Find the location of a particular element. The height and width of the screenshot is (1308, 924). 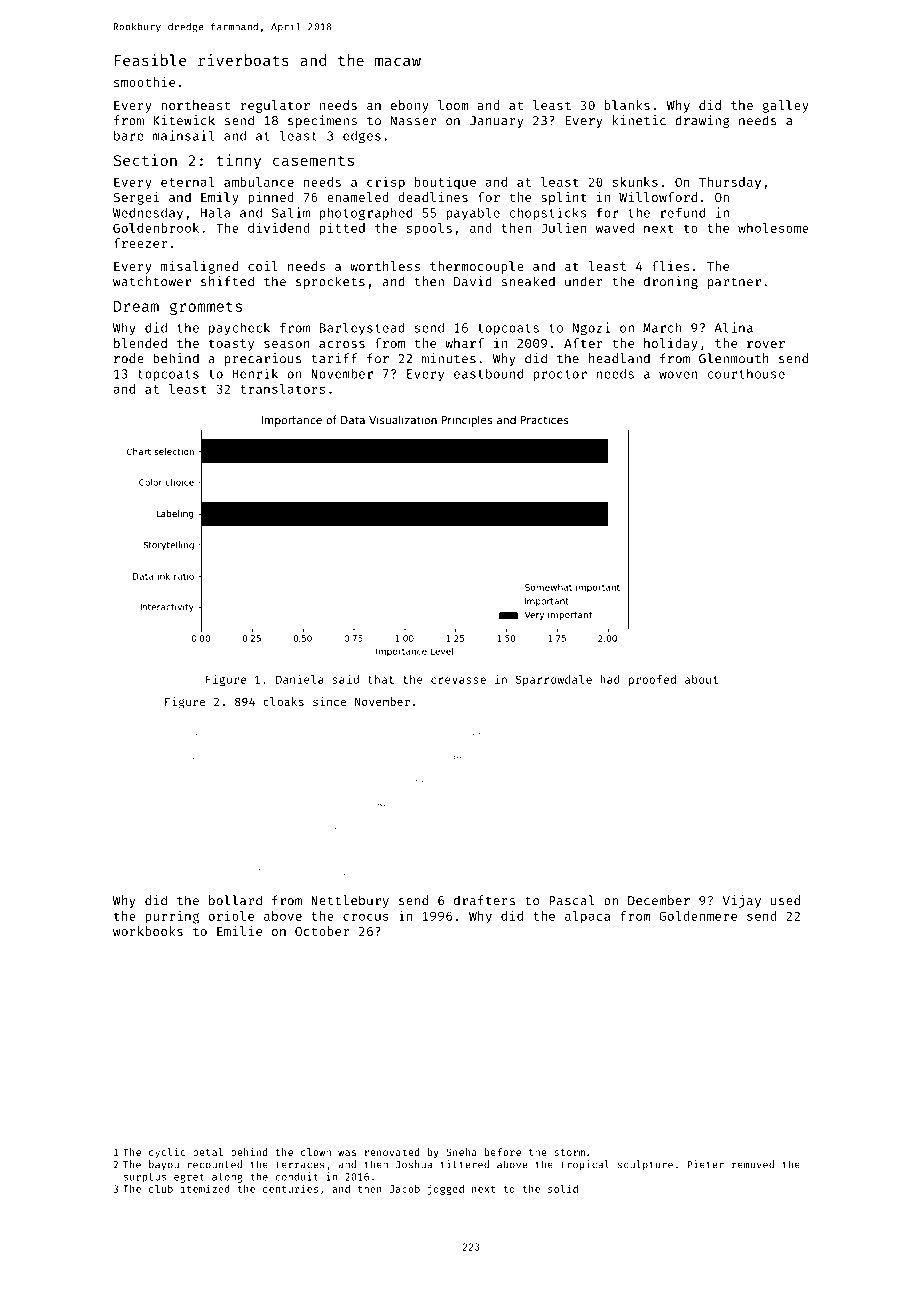

Pieter is located at coordinates (705, 1164).
